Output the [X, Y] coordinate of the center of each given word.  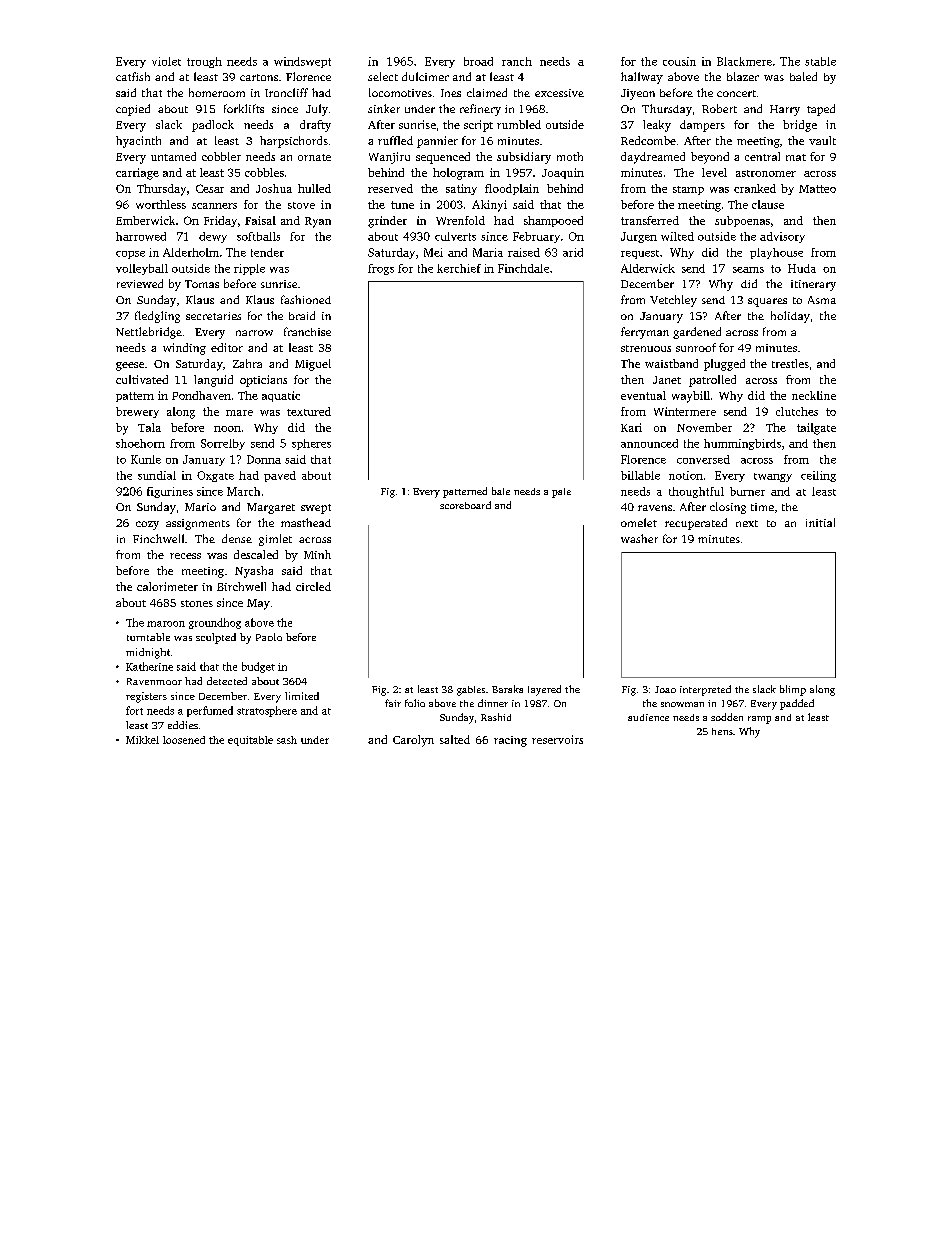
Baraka [507, 689]
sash [287, 740]
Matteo [817, 189]
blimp [793, 690]
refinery [480, 110]
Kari [631, 427]
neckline [814, 395]
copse [130, 255]
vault [822, 140]
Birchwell [241, 586]
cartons [259, 77]
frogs [381, 269]
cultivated [142, 379]
